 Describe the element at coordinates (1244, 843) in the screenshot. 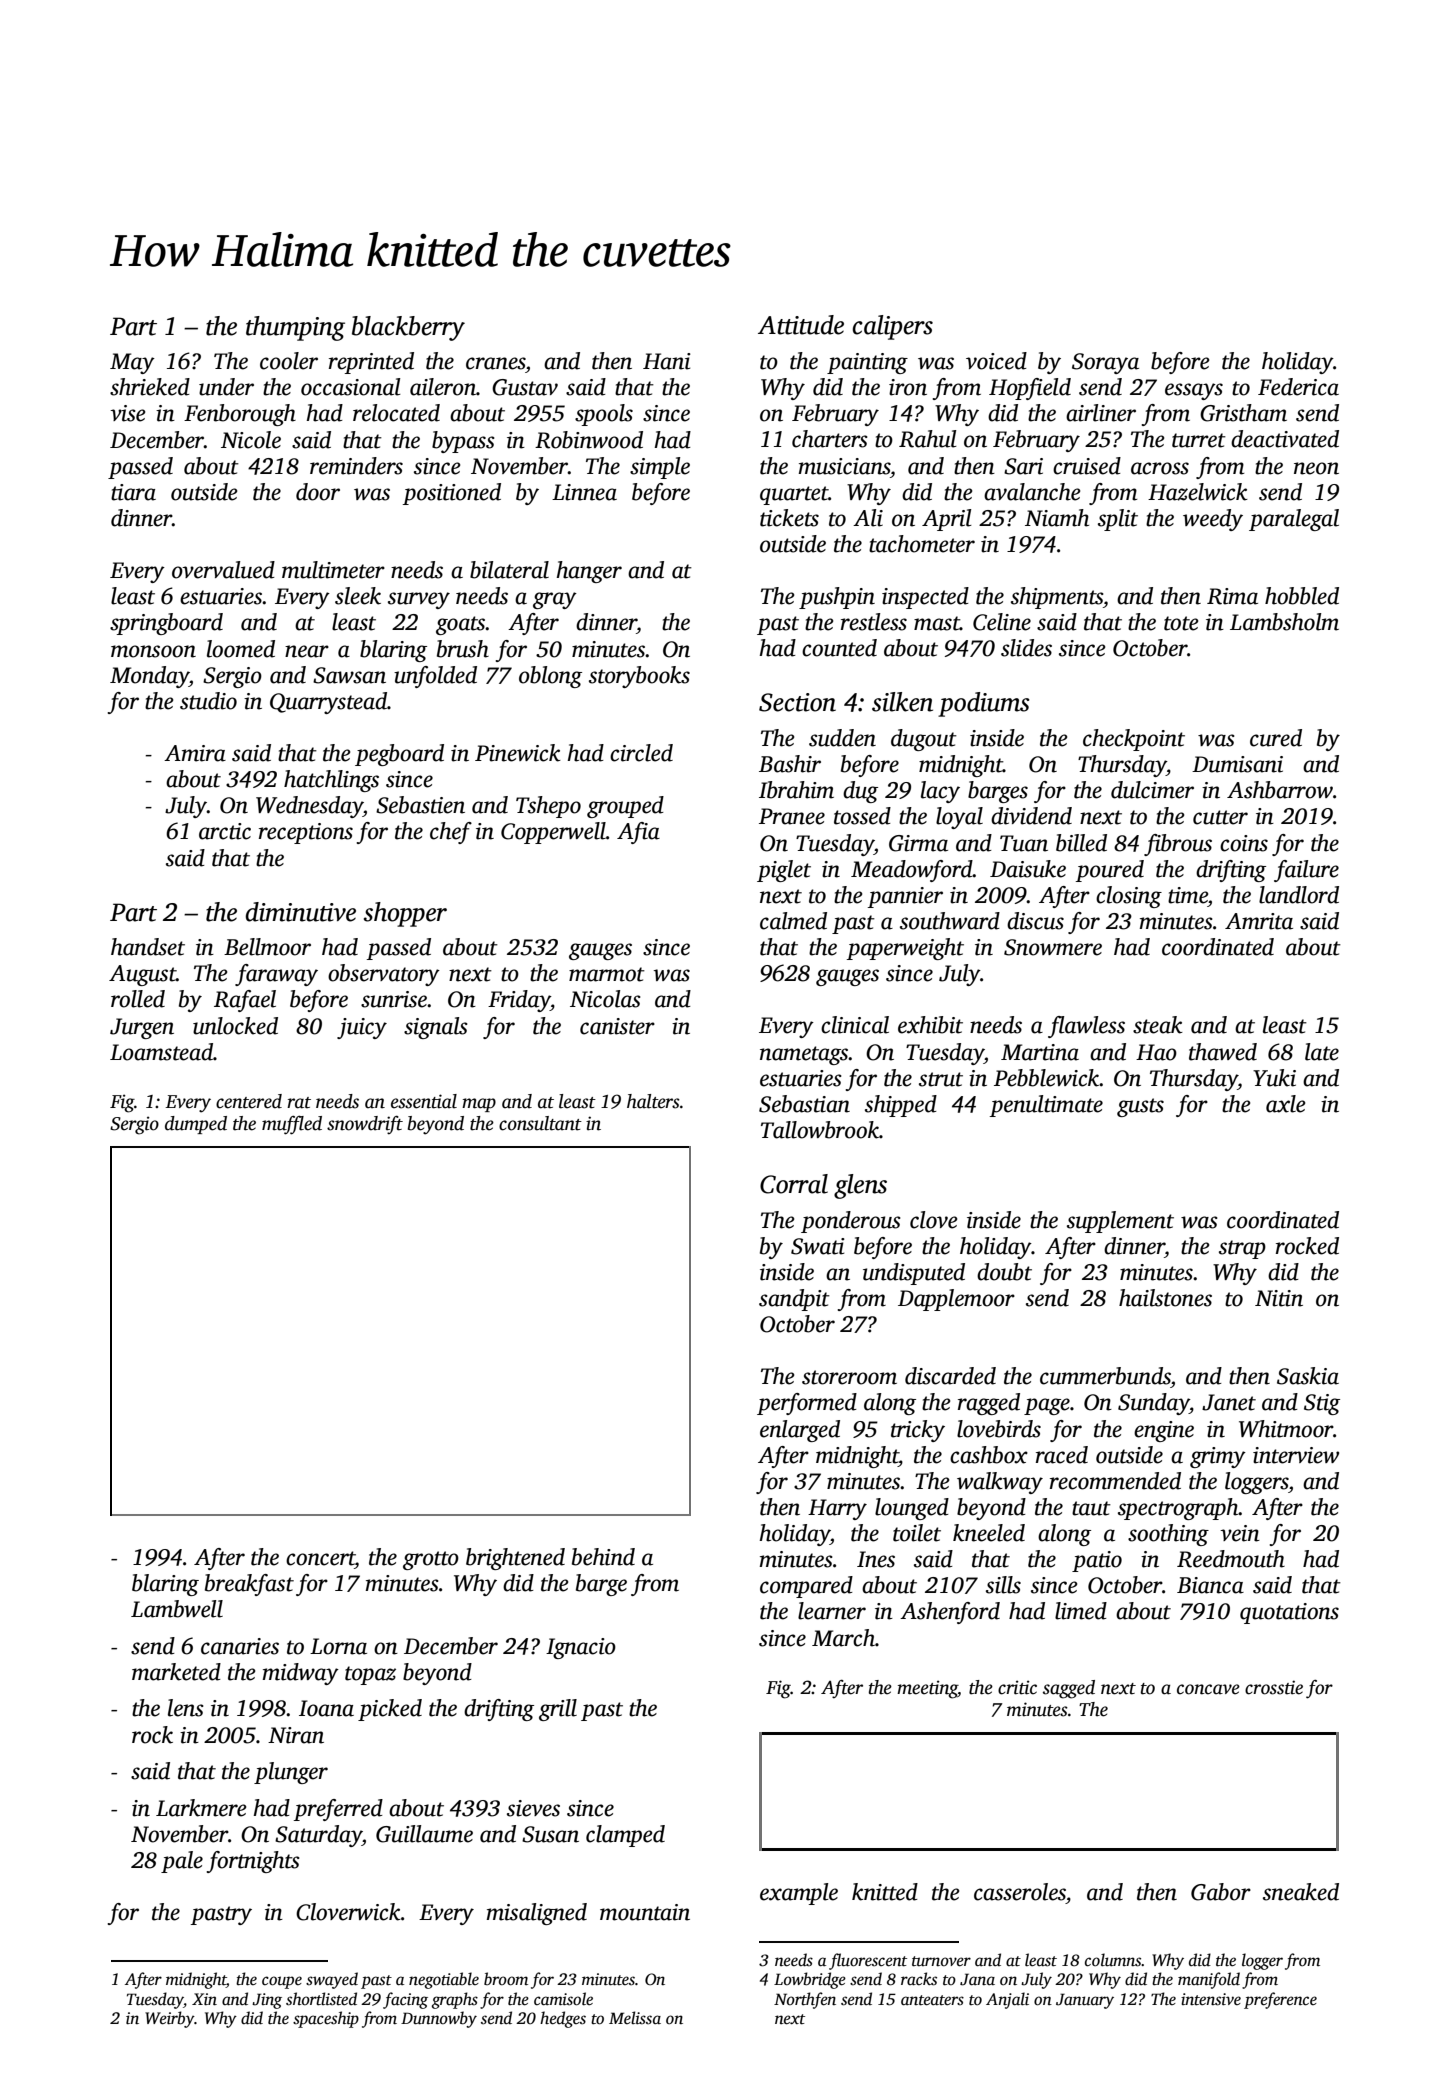

I see `coins` at that location.
